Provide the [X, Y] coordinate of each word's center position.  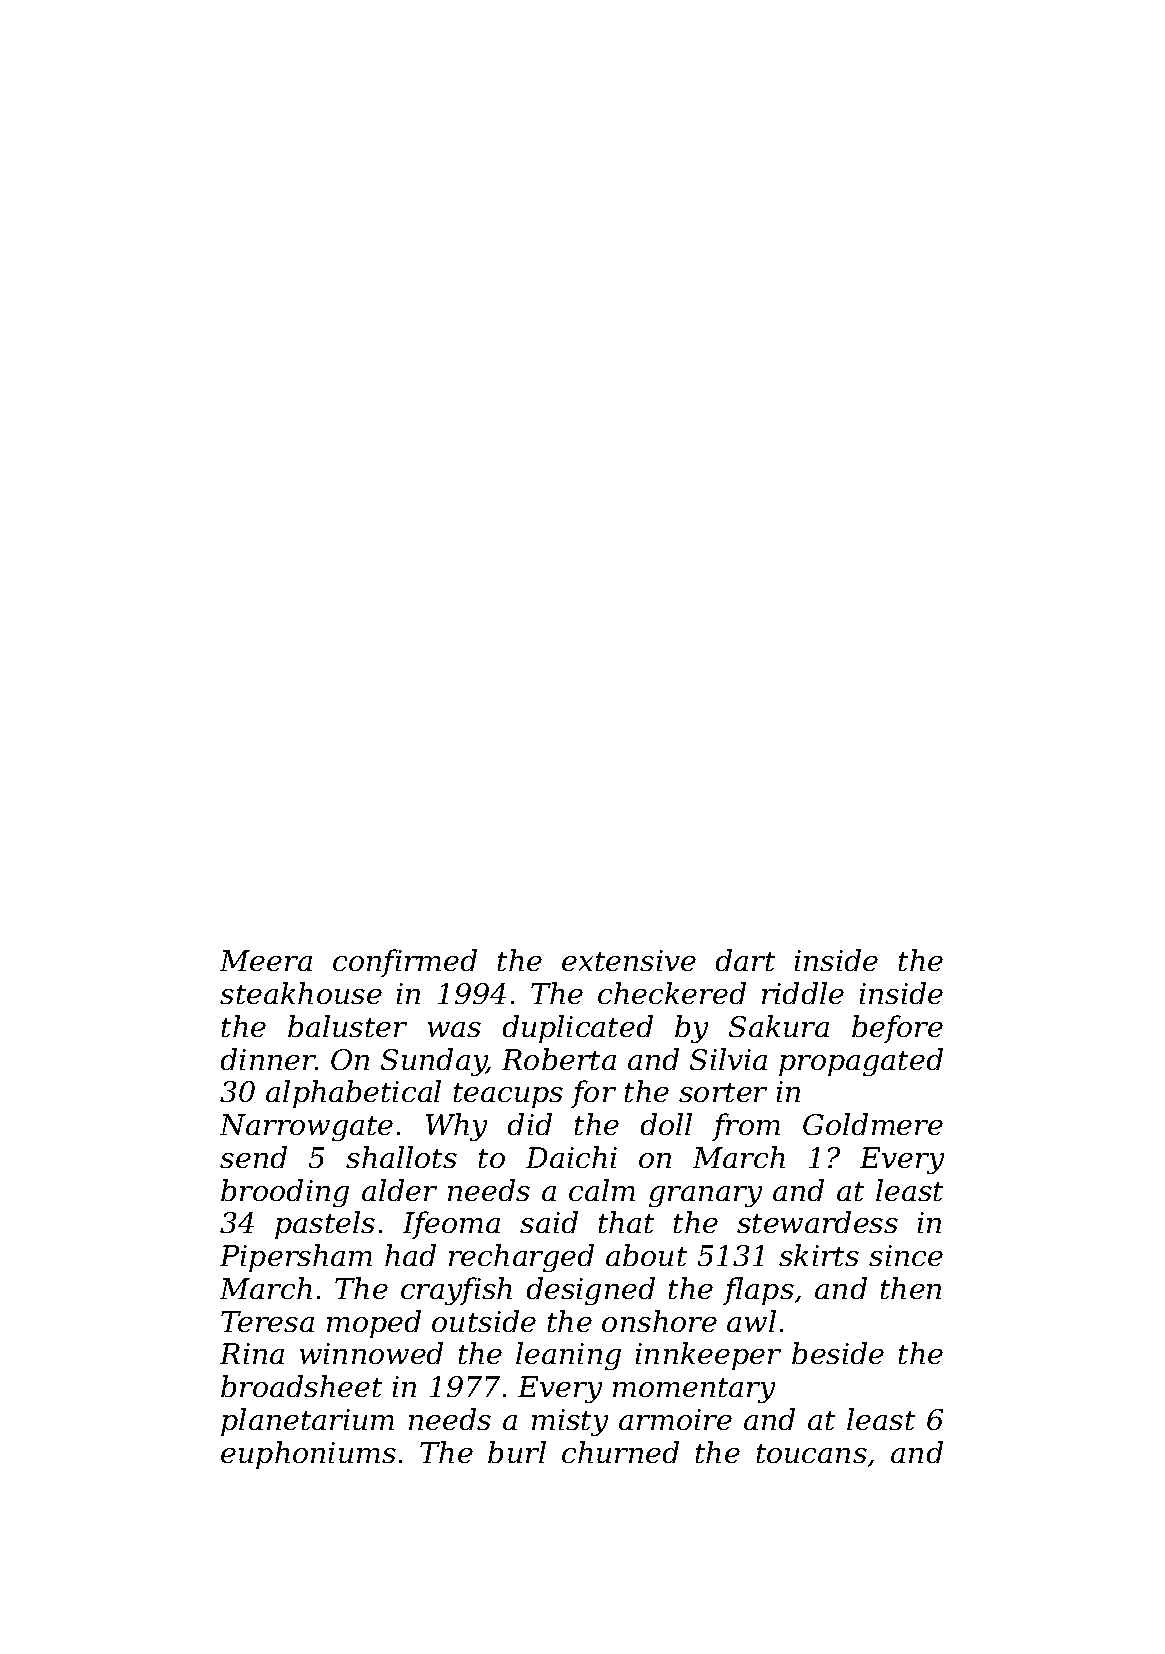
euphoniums [308, 1455]
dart [745, 960]
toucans [812, 1453]
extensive [629, 960]
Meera [266, 960]
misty [570, 1422]
